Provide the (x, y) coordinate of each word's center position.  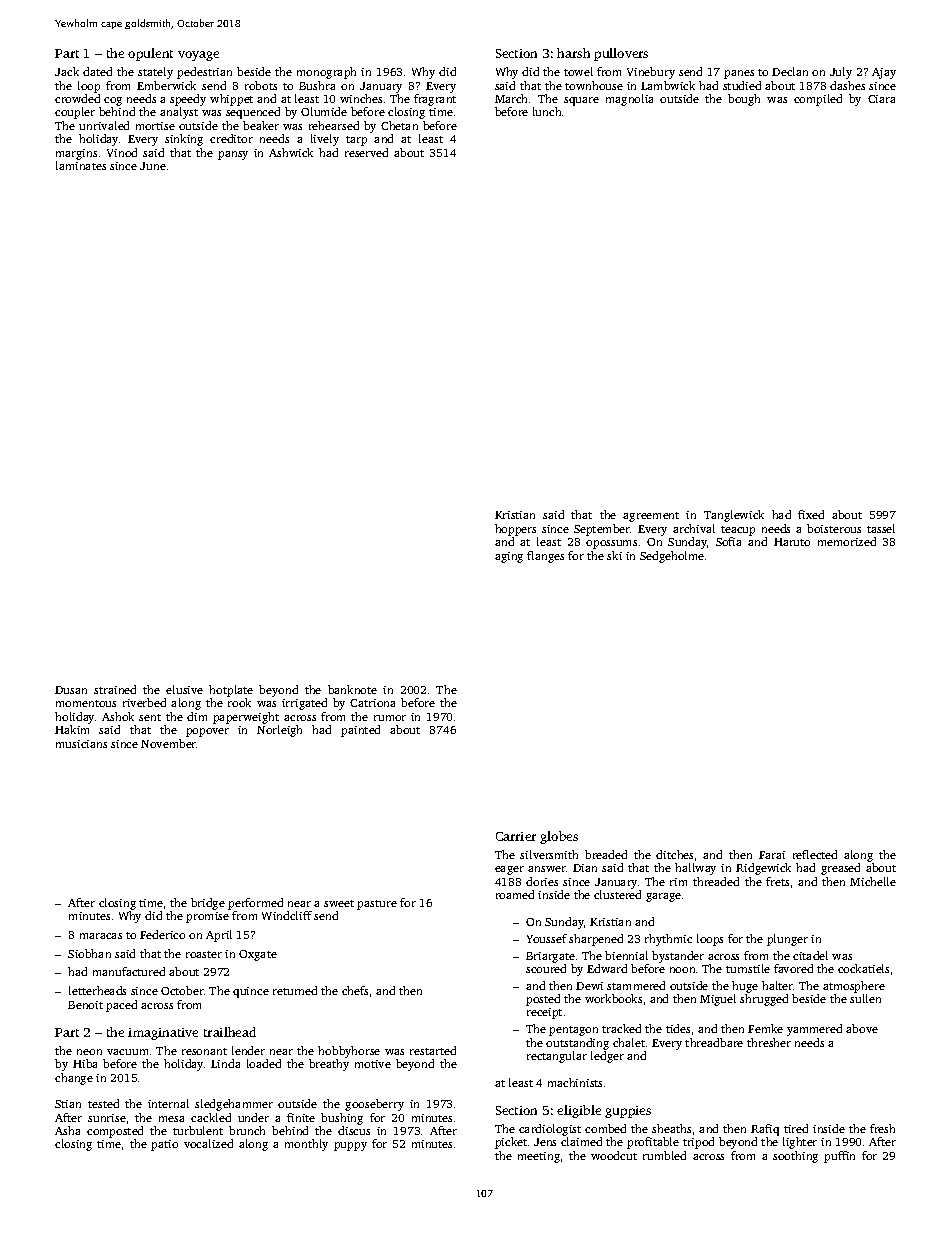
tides (678, 1028)
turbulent (198, 1130)
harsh (573, 53)
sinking (184, 140)
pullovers (621, 54)
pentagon (573, 1031)
